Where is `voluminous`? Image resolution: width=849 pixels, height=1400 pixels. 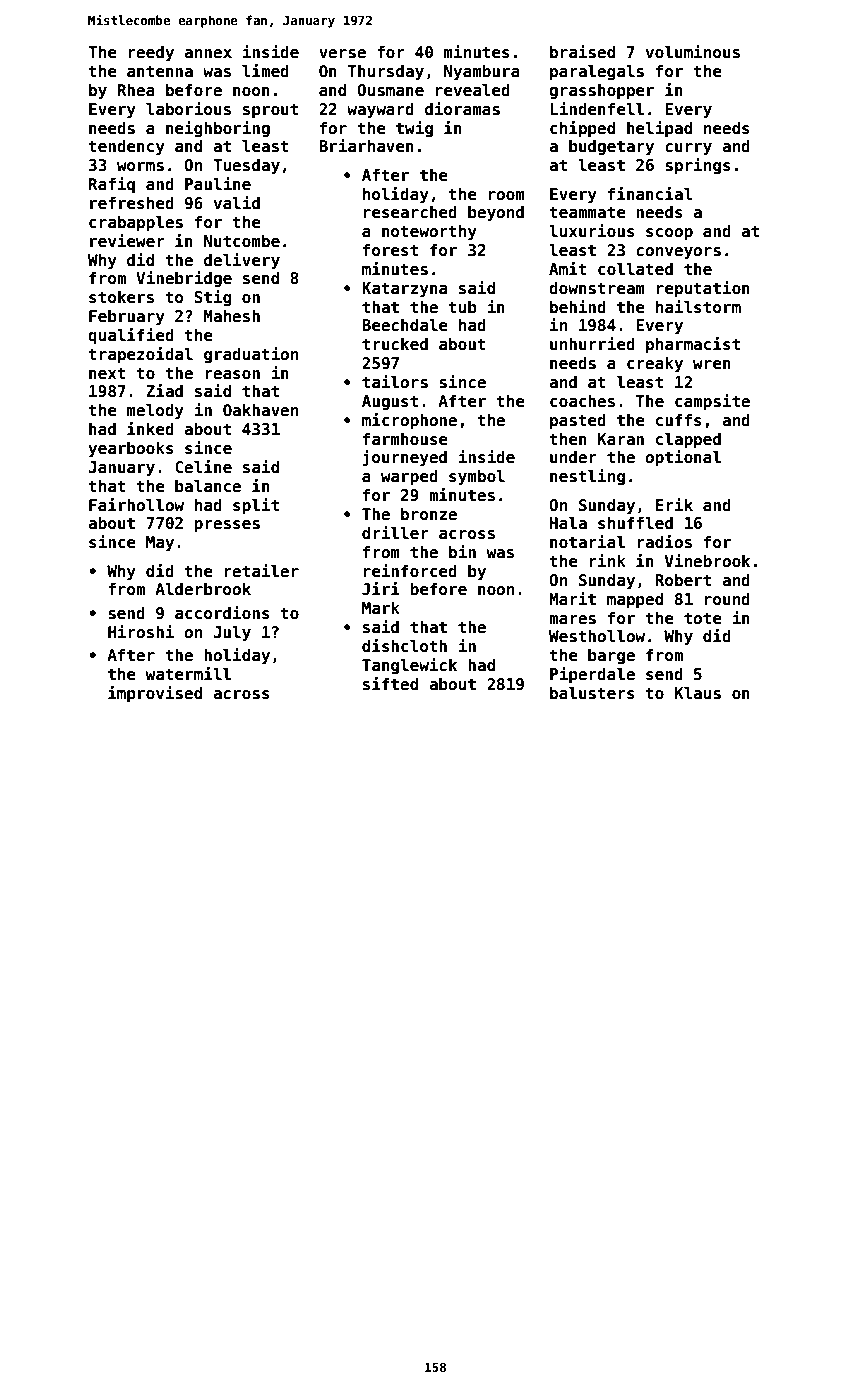 voluminous is located at coordinates (693, 52).
